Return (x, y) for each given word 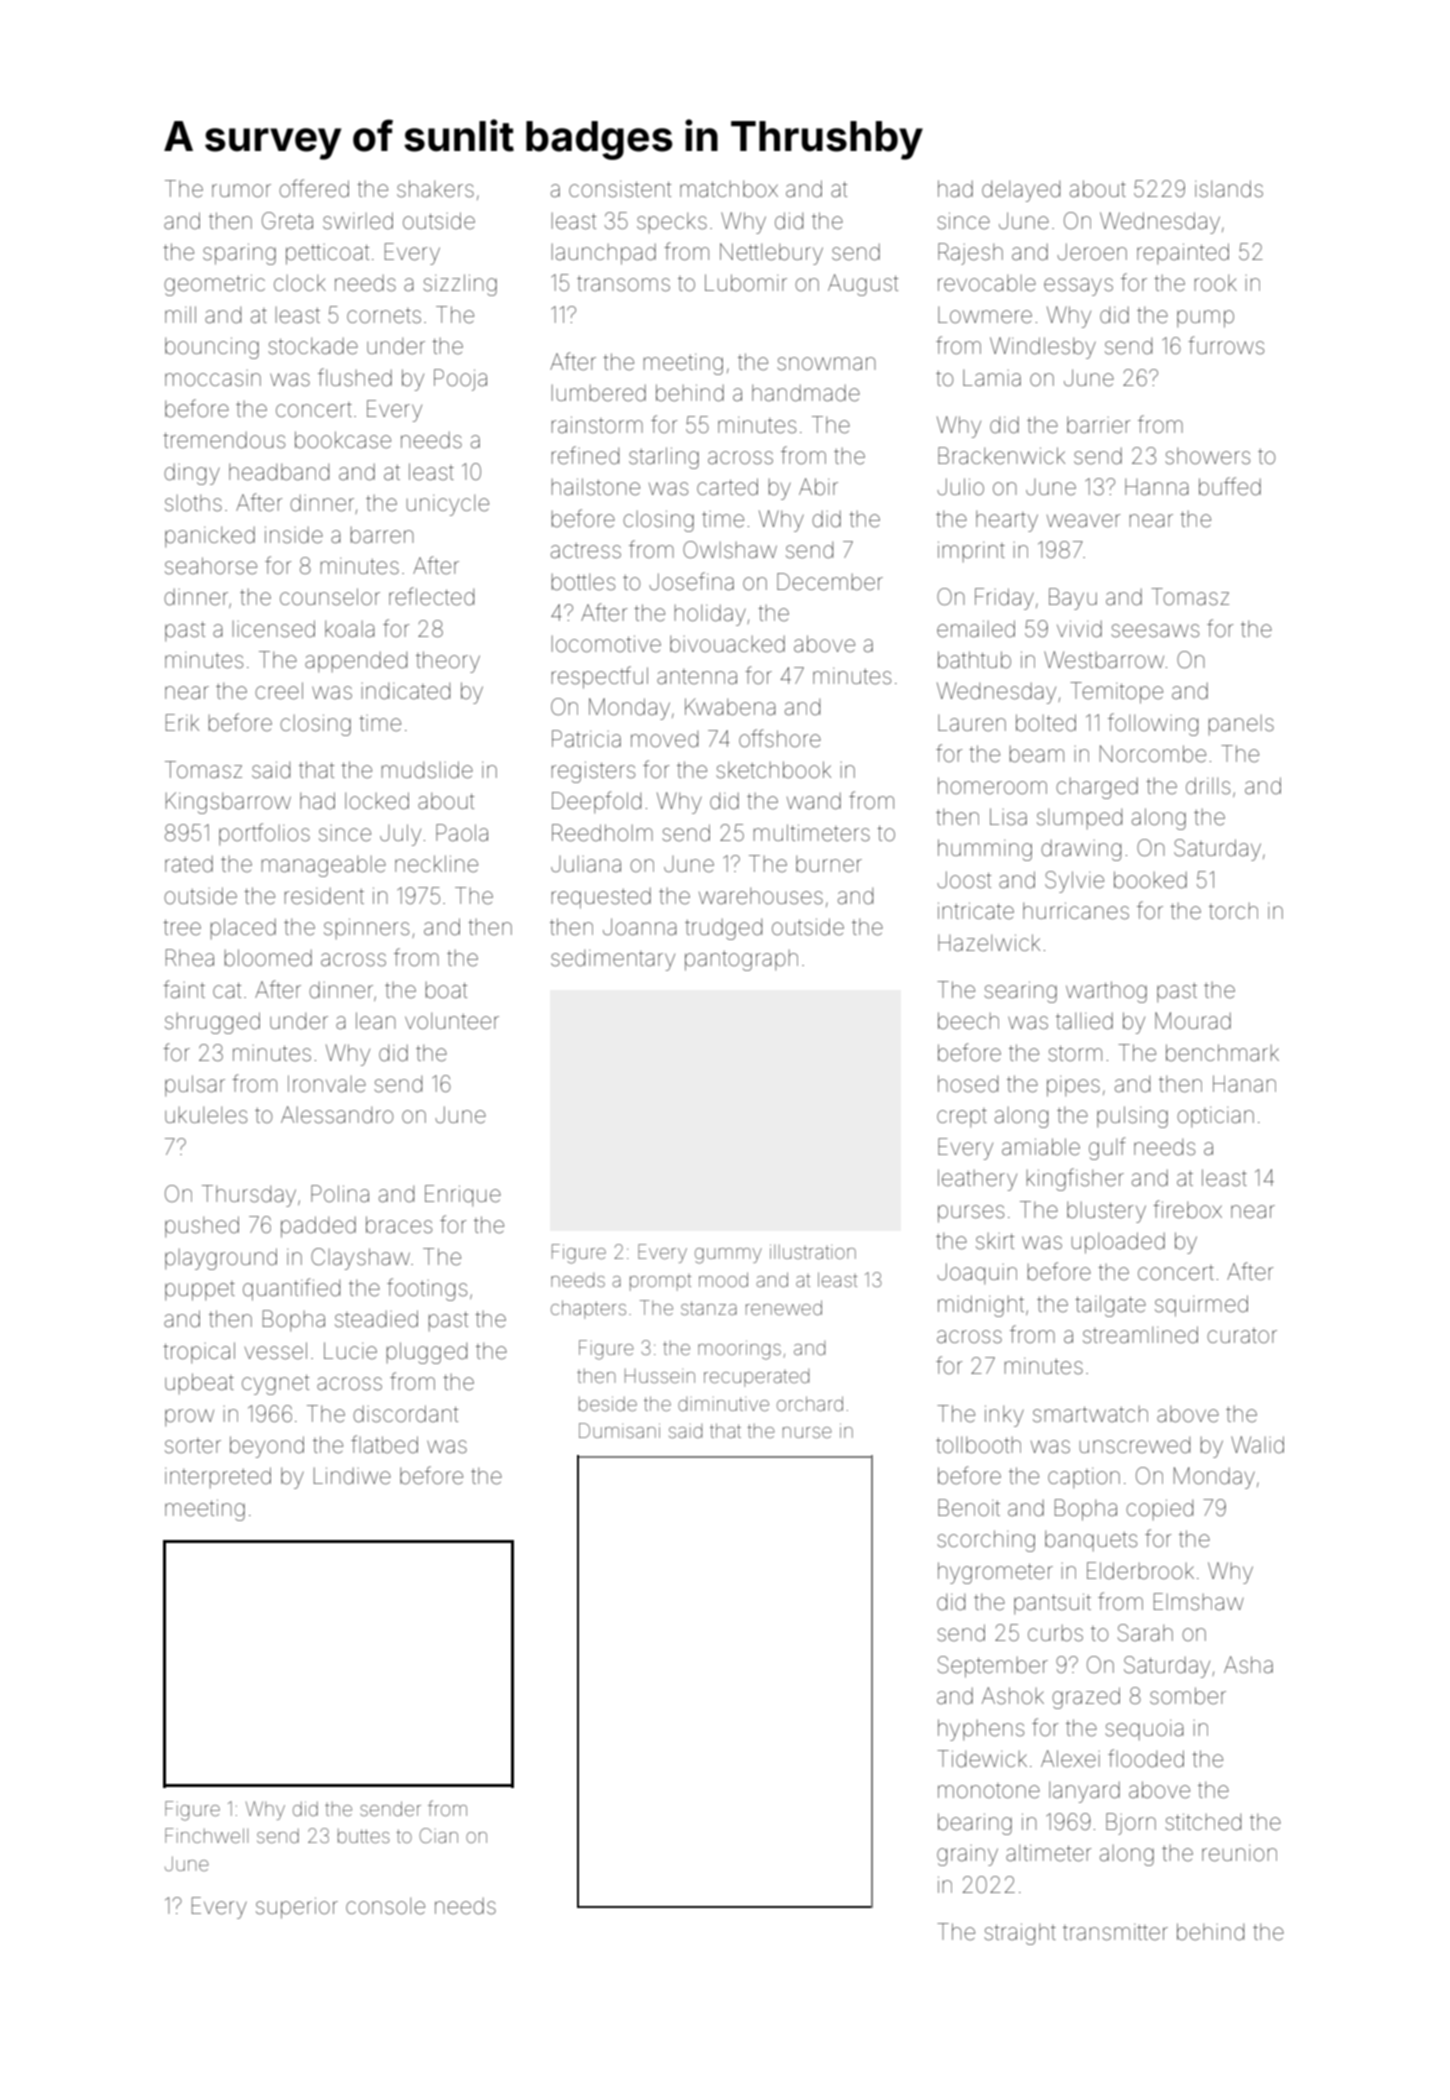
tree (182, 928)
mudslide (427, 770)
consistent (620, 189)
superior (297, 1908)
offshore (780, 738)
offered (314, 188)
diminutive (723, 1404)
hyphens (981, 1730)
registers (593, 772)
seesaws (1155, 631)
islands (1229, 189)
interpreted (218, 1477)
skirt (995, 1241)
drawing (1081, 850)
